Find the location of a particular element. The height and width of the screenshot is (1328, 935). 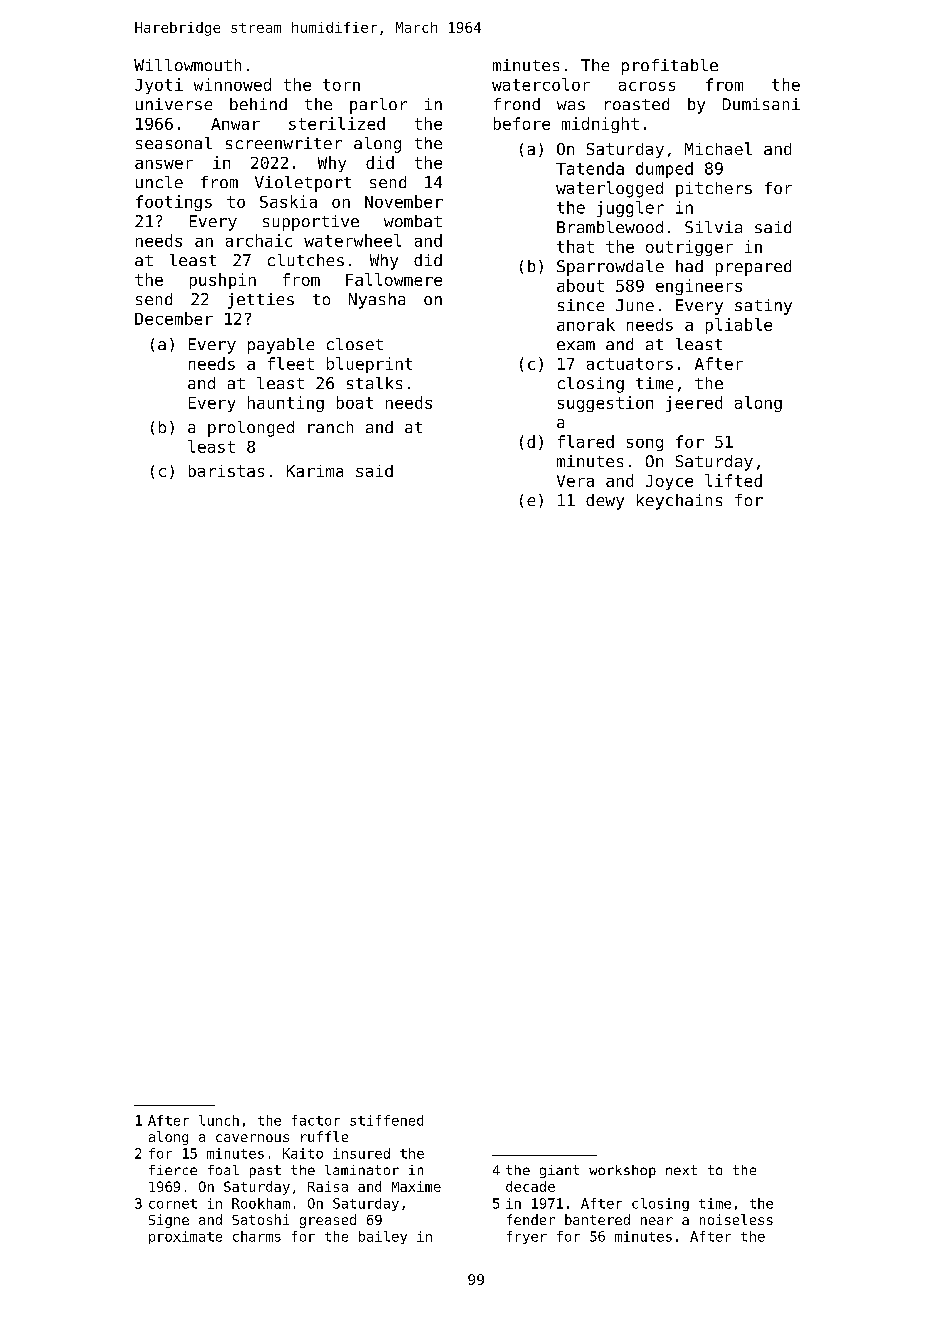

lifted is located at coordinates (733, 480).
